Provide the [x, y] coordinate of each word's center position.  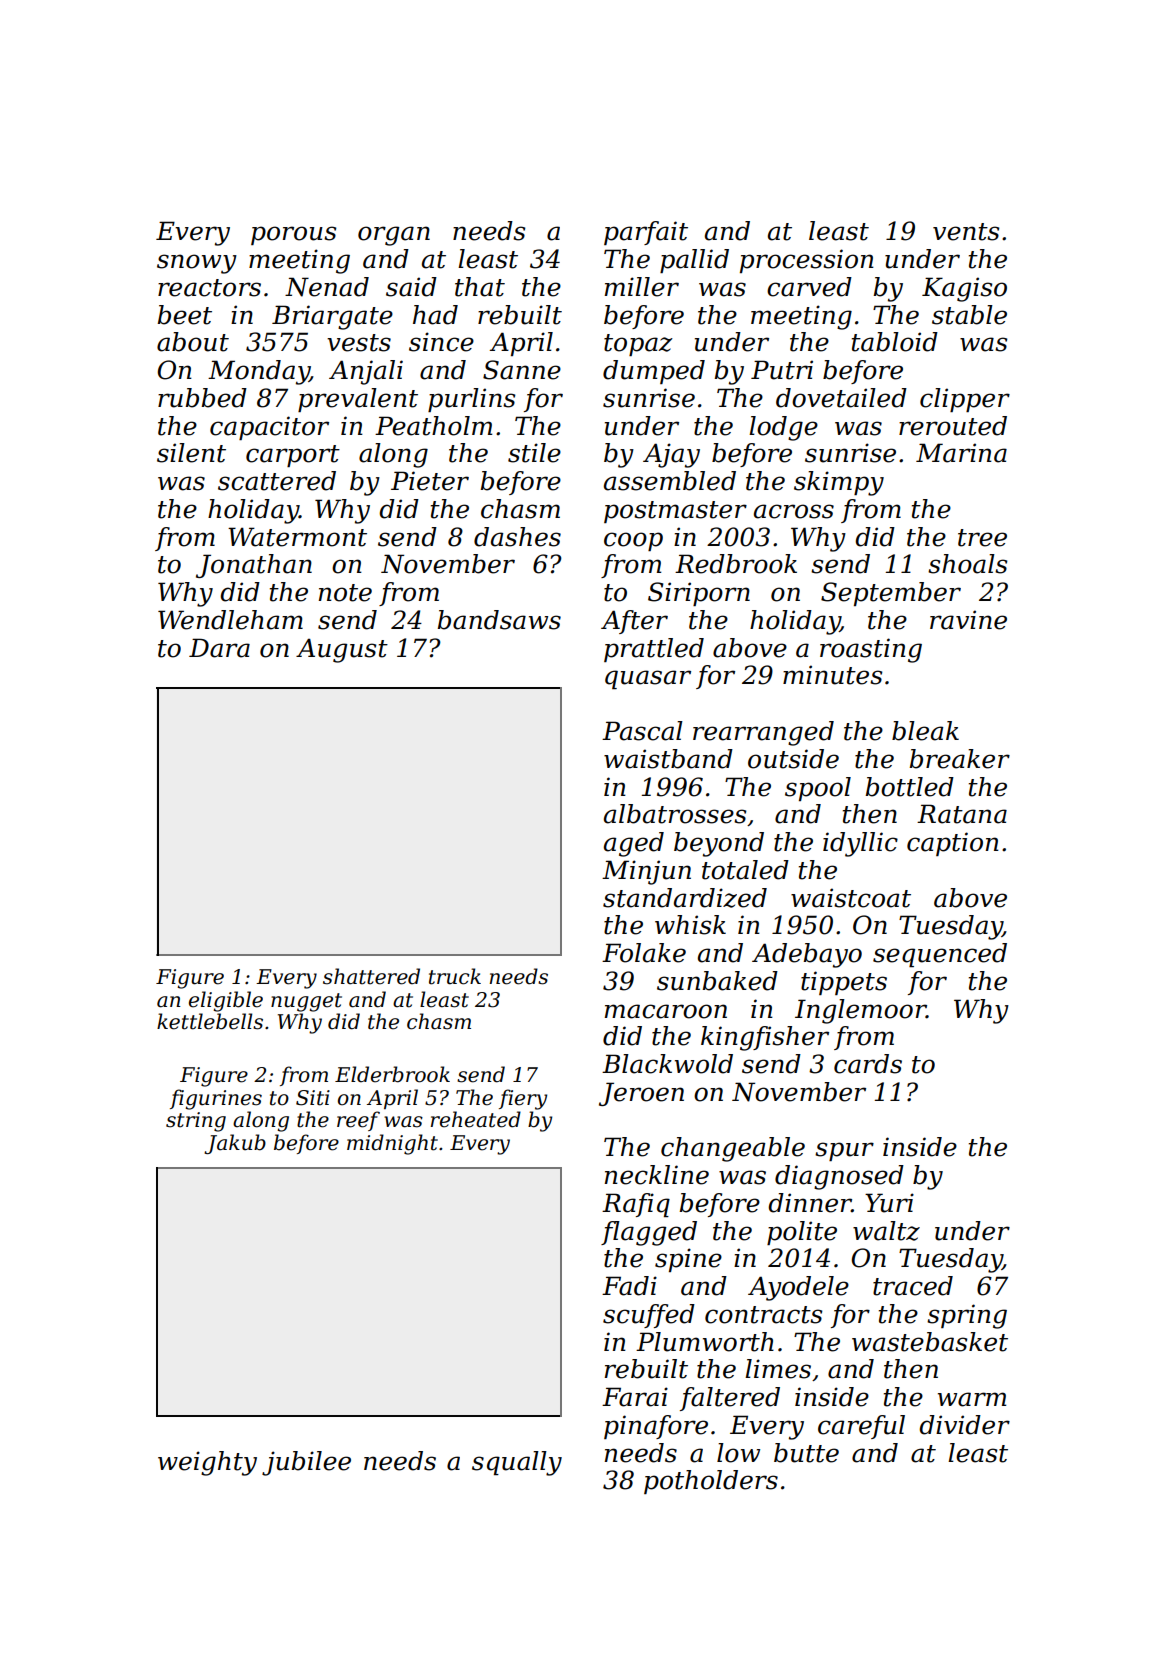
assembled [670, 481]
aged [634, 844]
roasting [871, 650]
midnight [392, 1144]
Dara [219, 648]
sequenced [940, 955]
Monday [259, 372]
